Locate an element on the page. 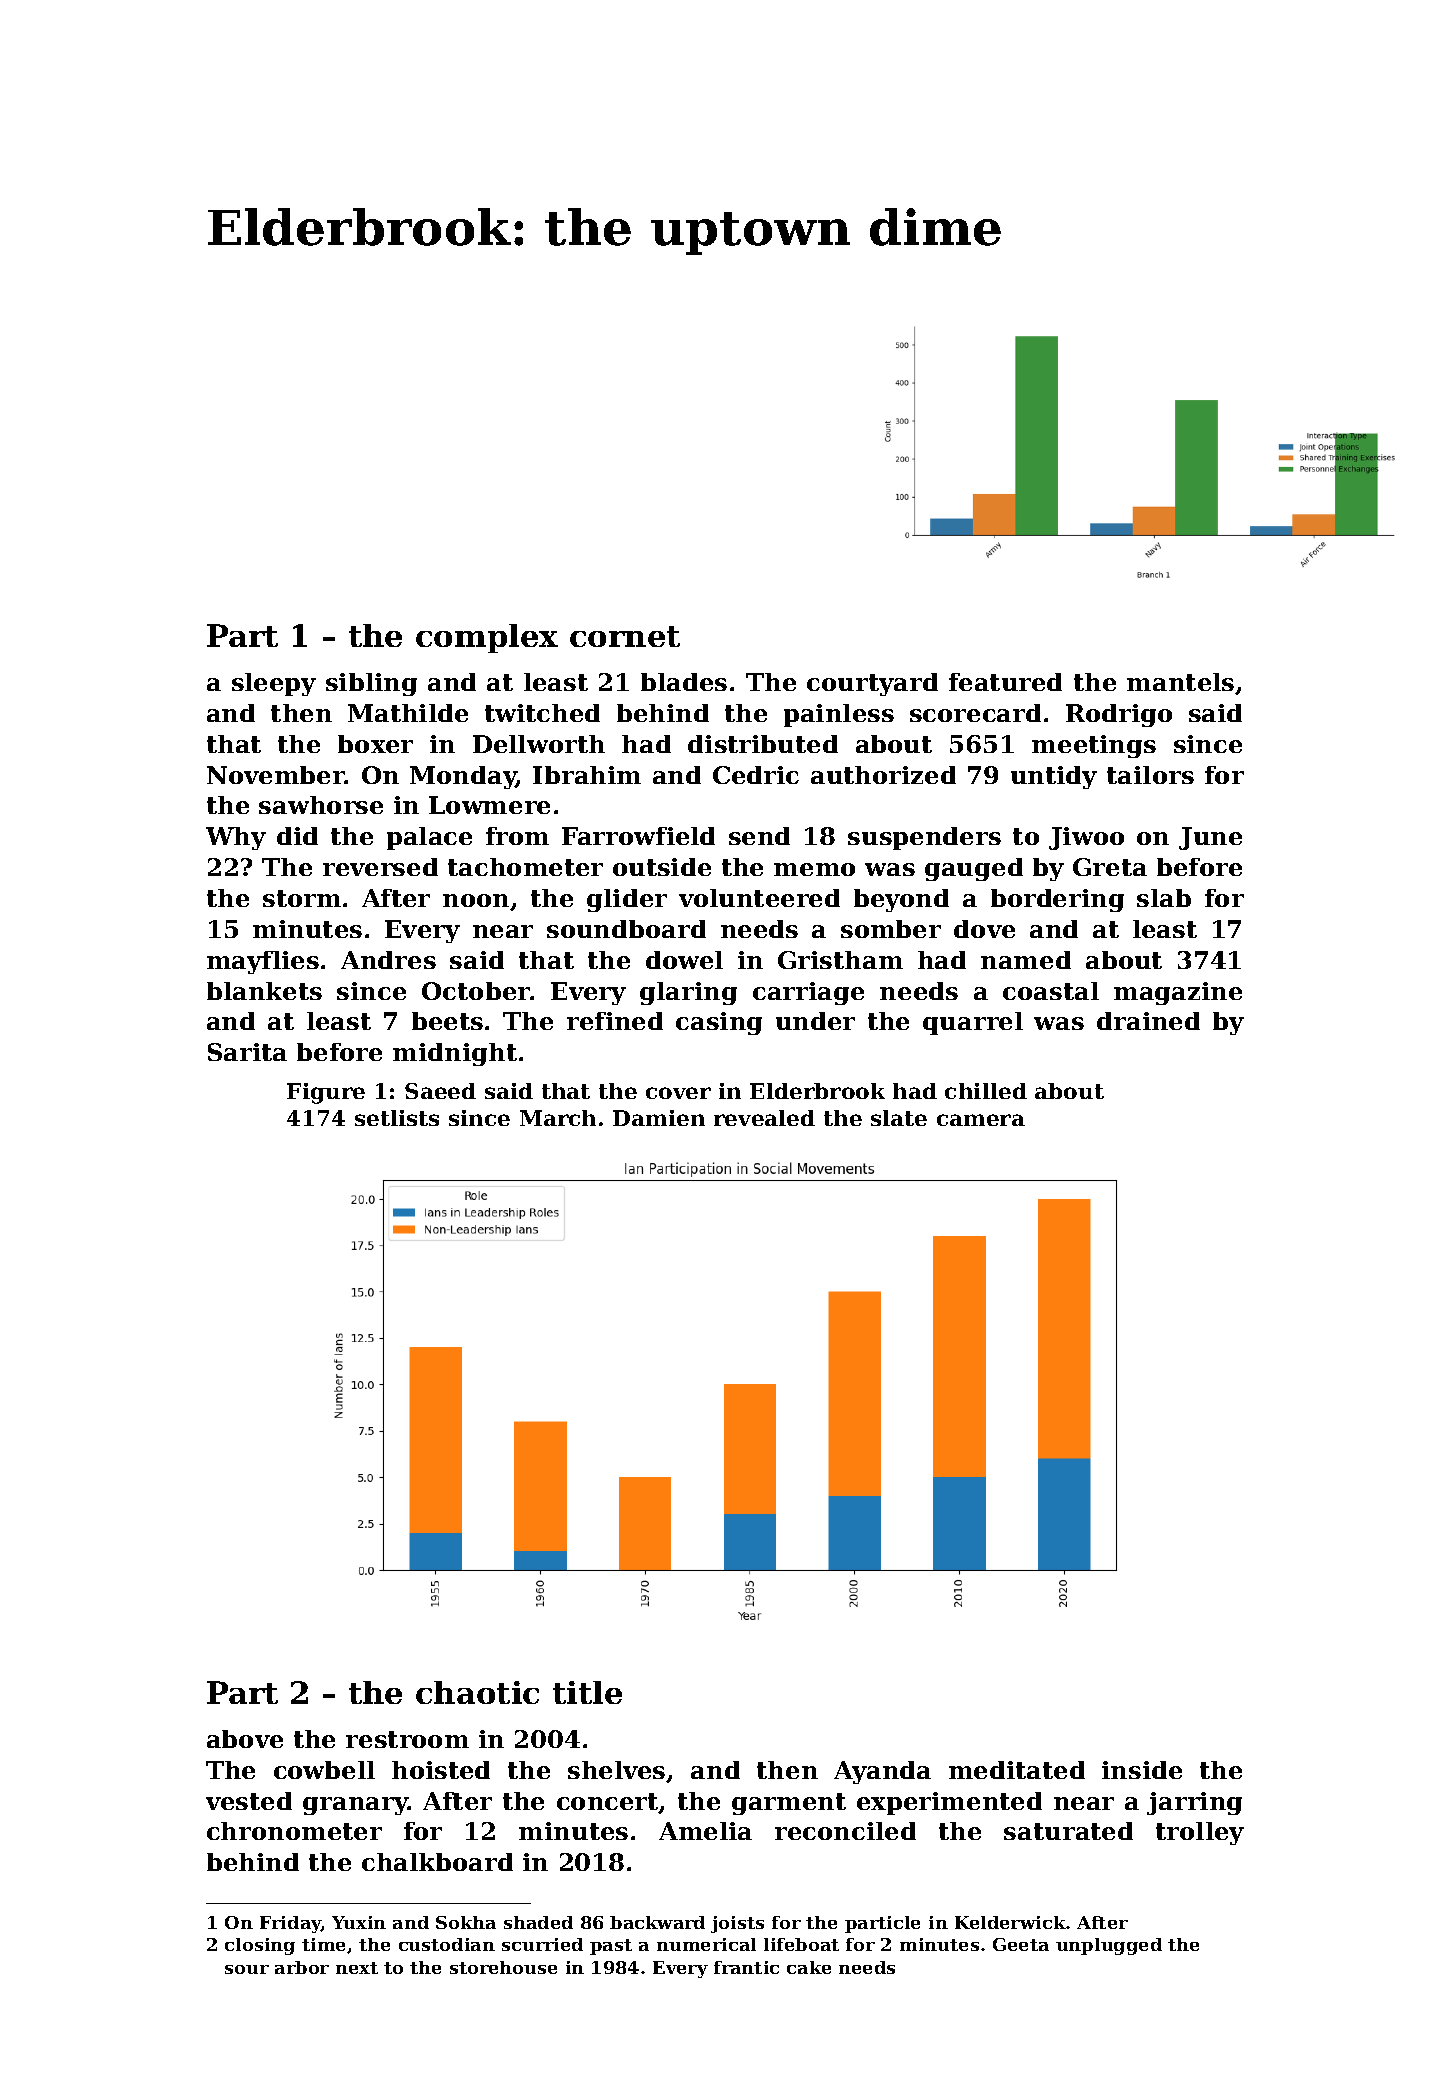 This image has height=2100, width=1450. chaotic is located at coordinates (477, 1692).
